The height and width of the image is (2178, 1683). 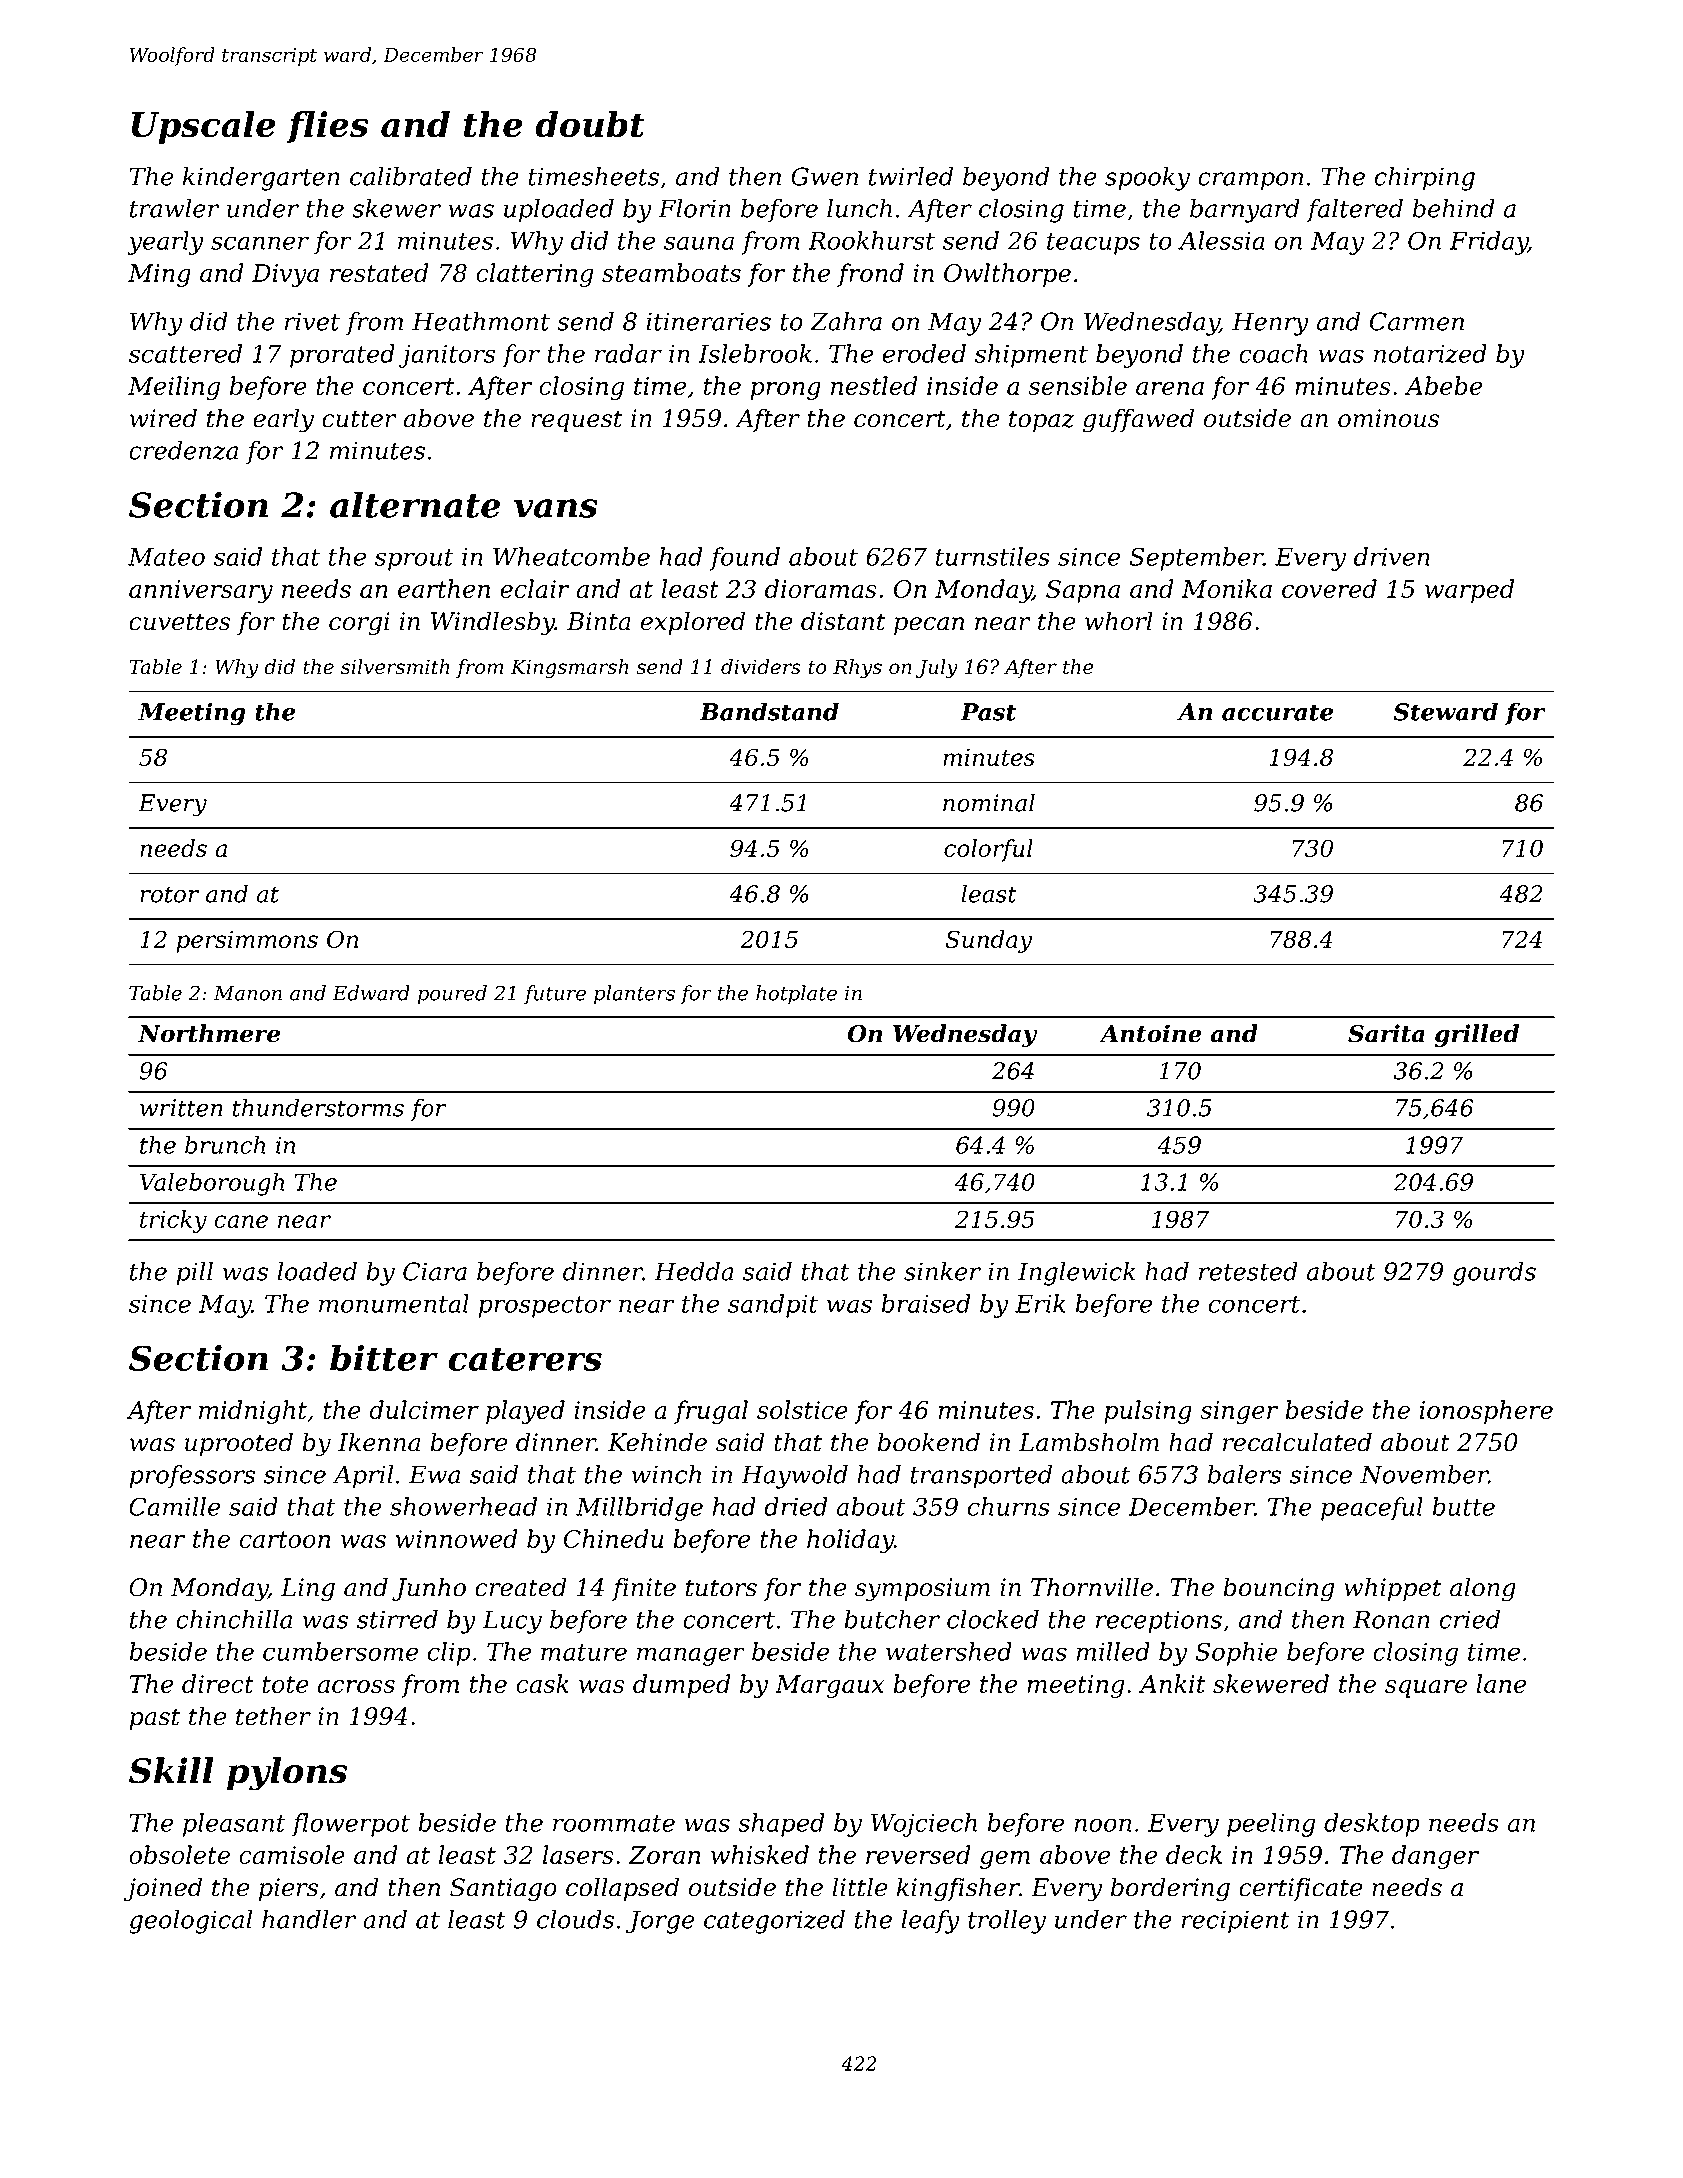 I want to click on spooky, so click(x=1147, y=179).
